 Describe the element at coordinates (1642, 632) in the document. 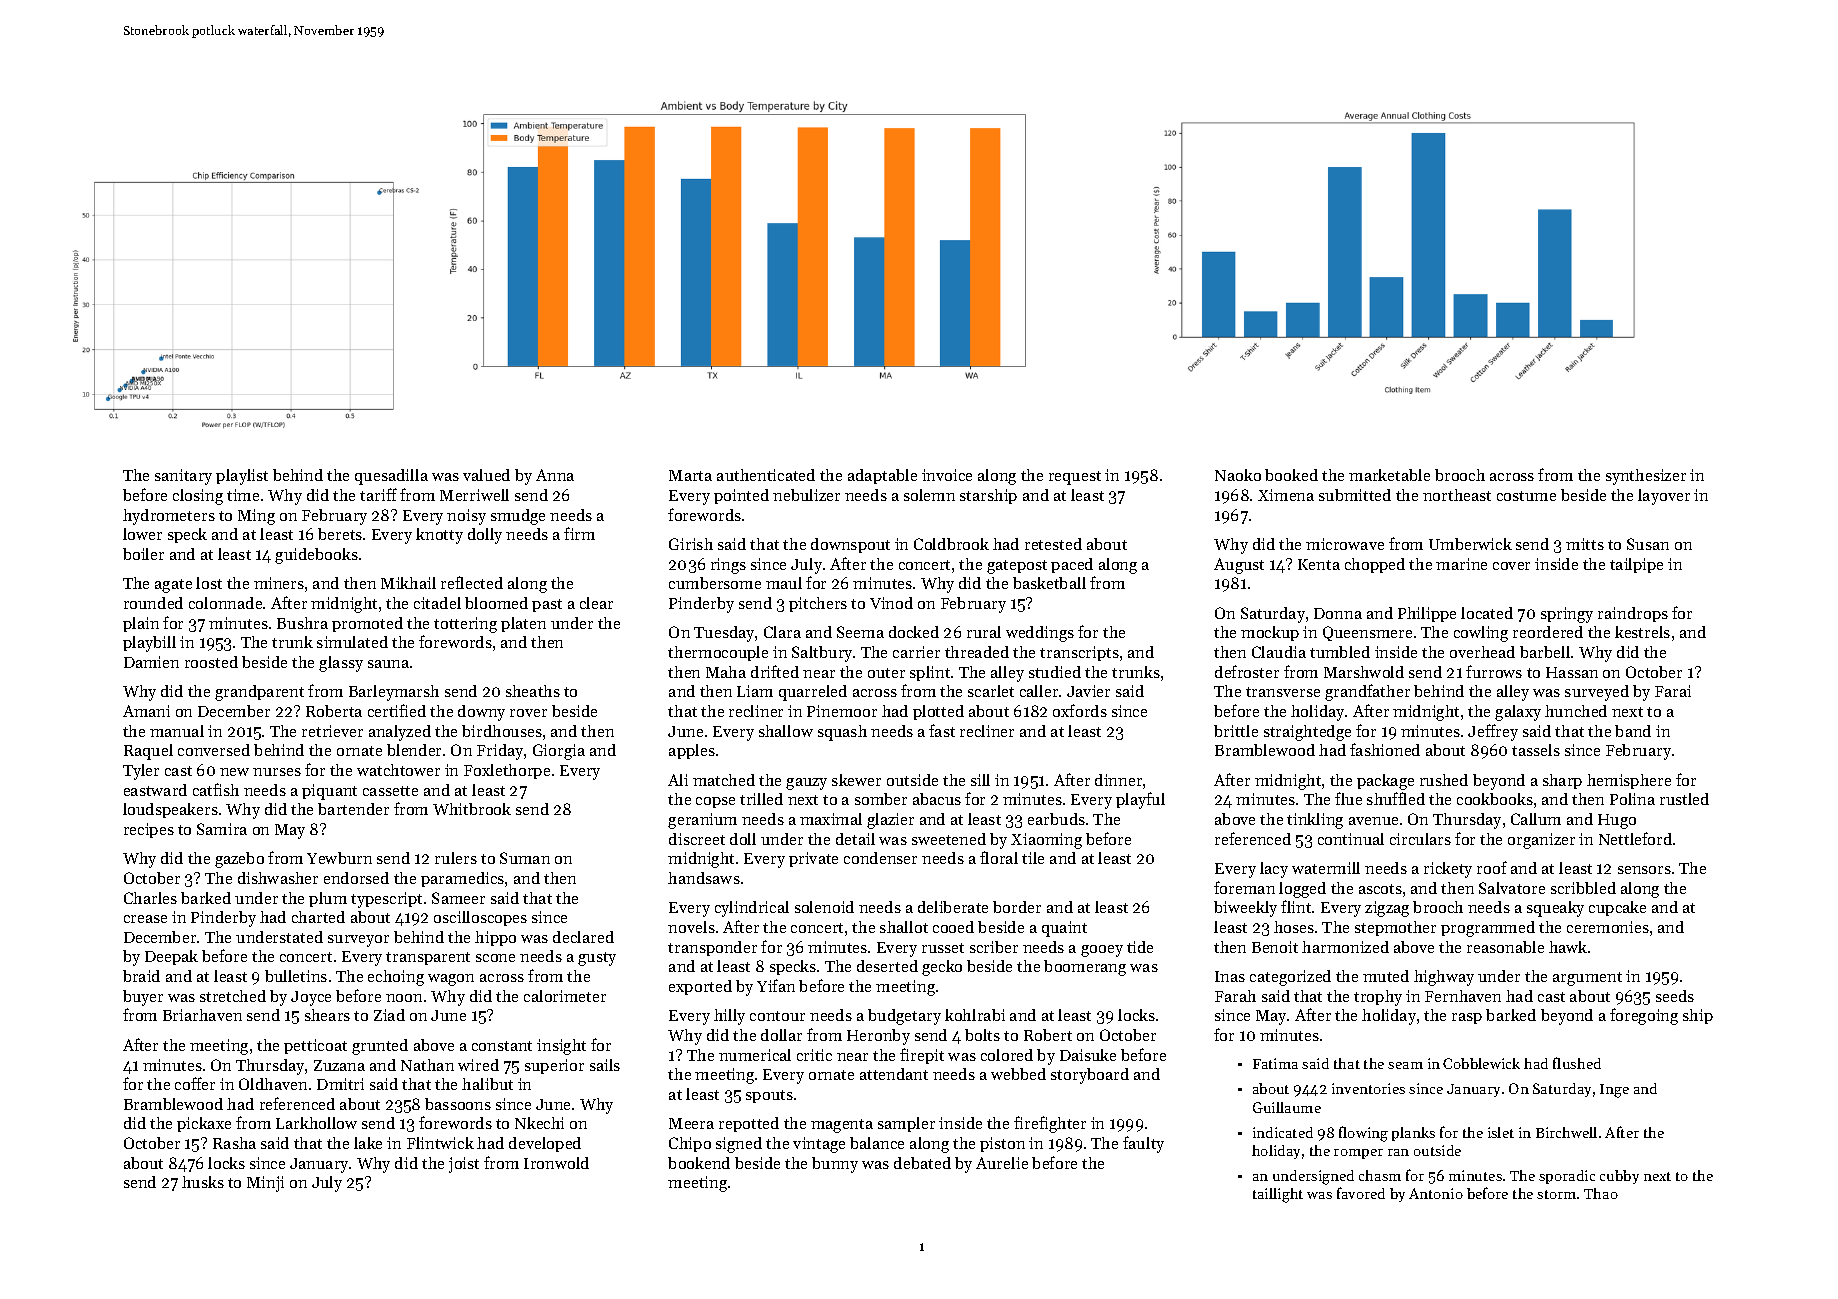

I see `kestrels` at that location.
